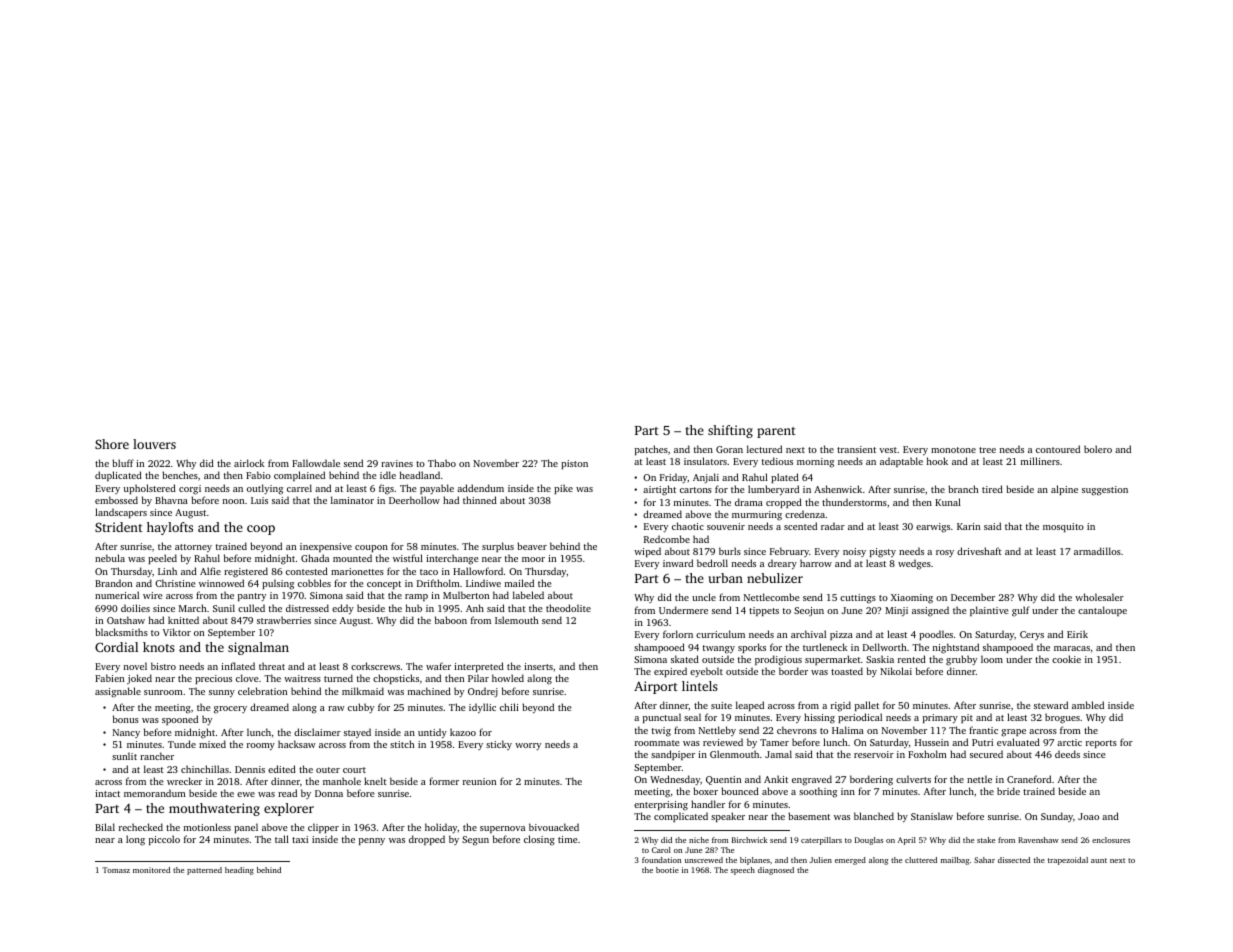 This document has width=1233, height=952. I want to click on monotone, so click(953, 450).
